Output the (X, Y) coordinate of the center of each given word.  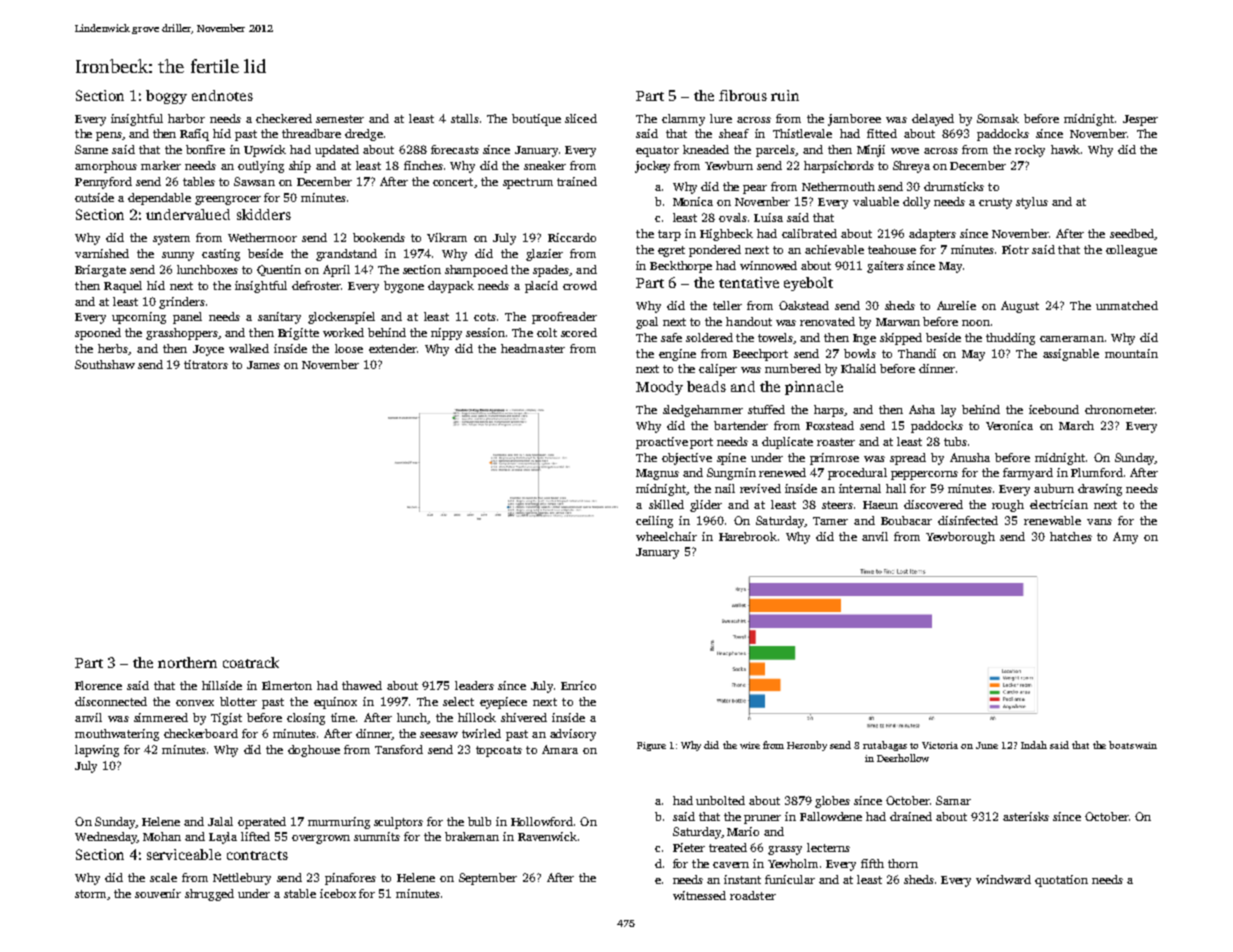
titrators (206, 364)
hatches (1071, 536)
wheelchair (666, 536)
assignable (1071, 355)
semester (340, 119)
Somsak (998, 118)
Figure (651, 746)
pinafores (350, 879)
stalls (465, 118)
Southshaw (105, 364)
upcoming (139, 318)
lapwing (97, 751)
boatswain (1133, 745)
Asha (922, 409)
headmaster (533, 348)
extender (392, 348)
